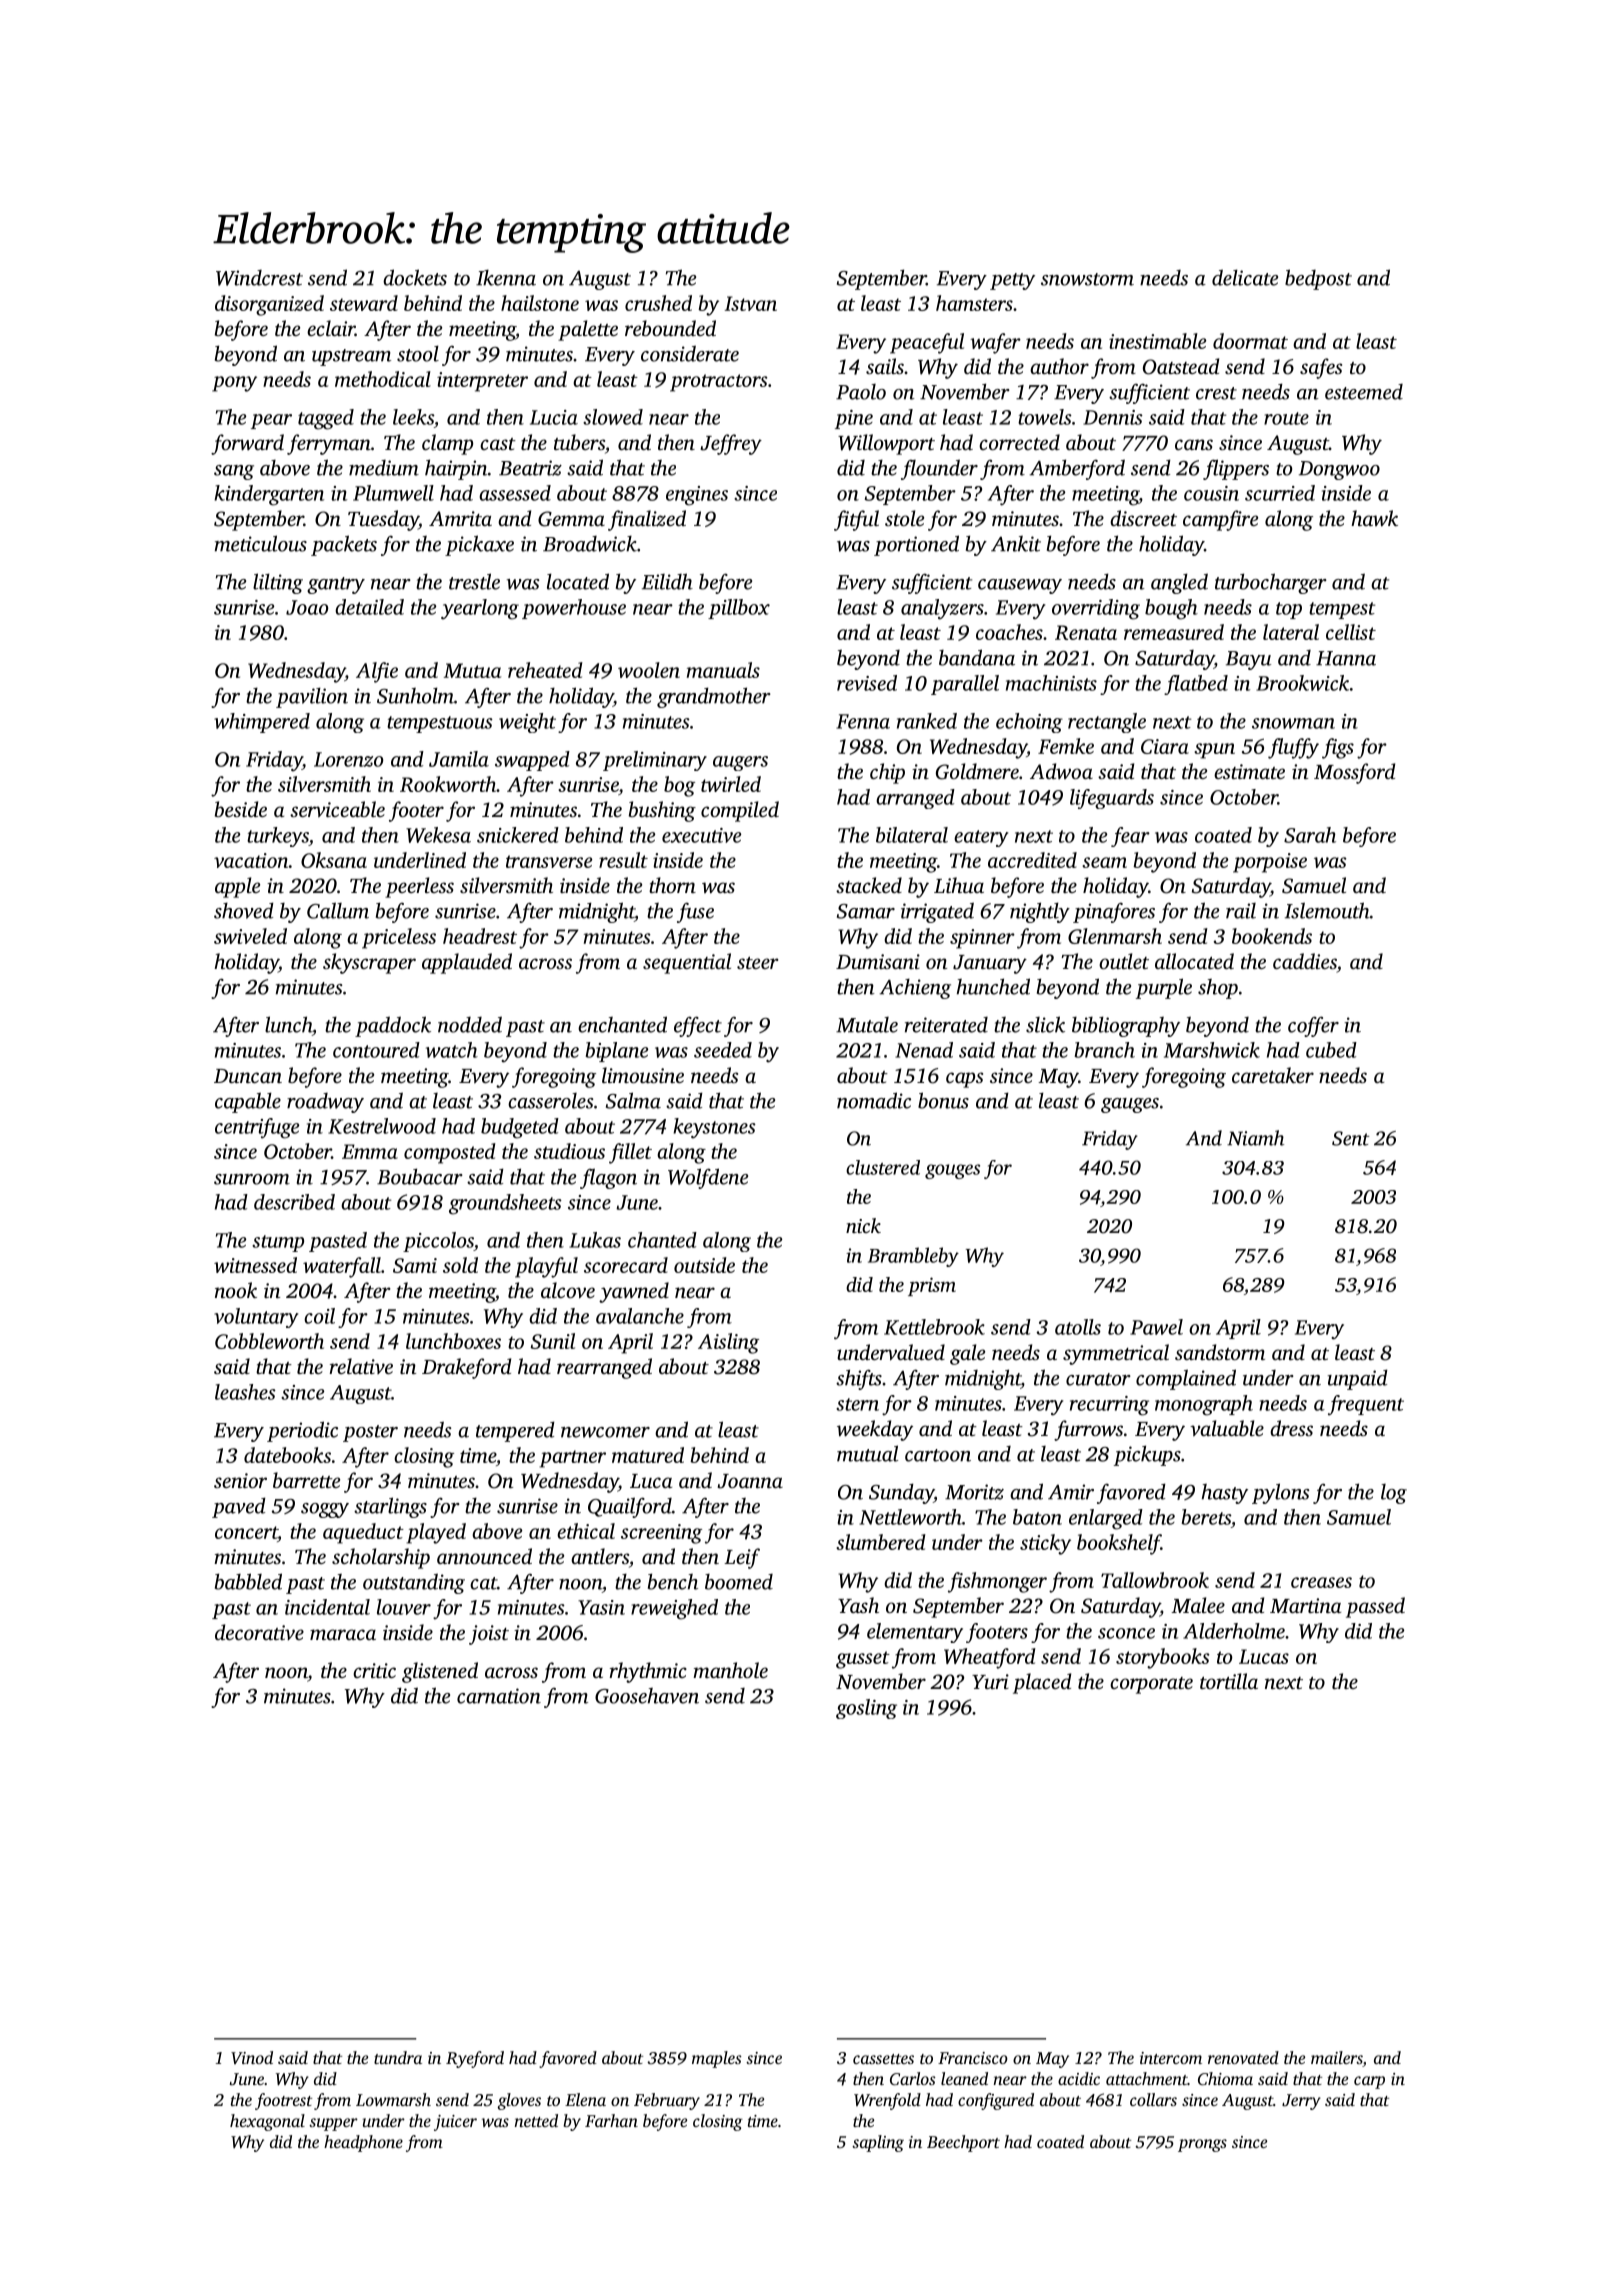 This screenshot has height=2292, width=1620. Describe the element at coordinates (1327, 910) in the screenshot. I see `Islemouth` at that location.
